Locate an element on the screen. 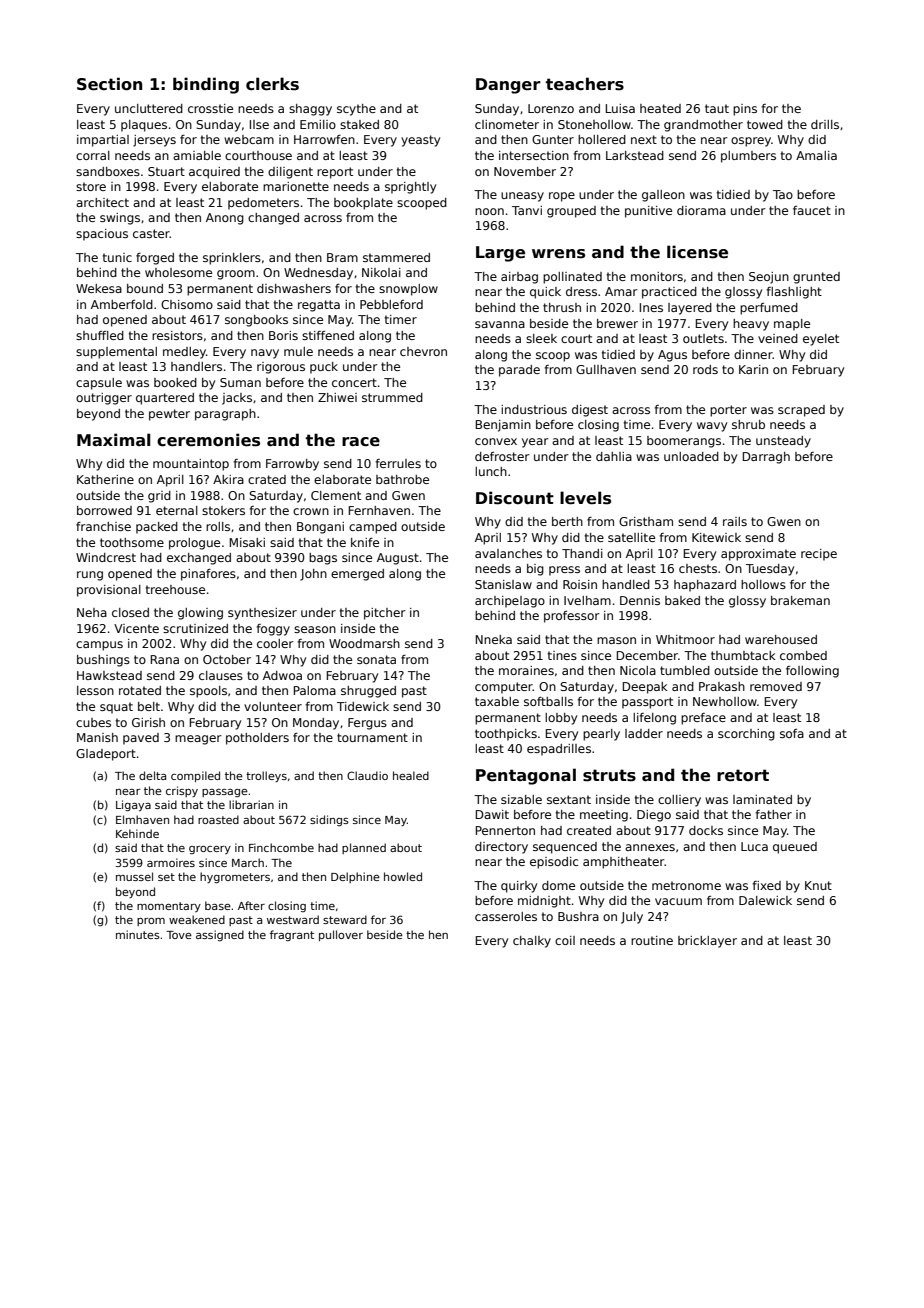  clerks is located at coordinates (272, 84).
